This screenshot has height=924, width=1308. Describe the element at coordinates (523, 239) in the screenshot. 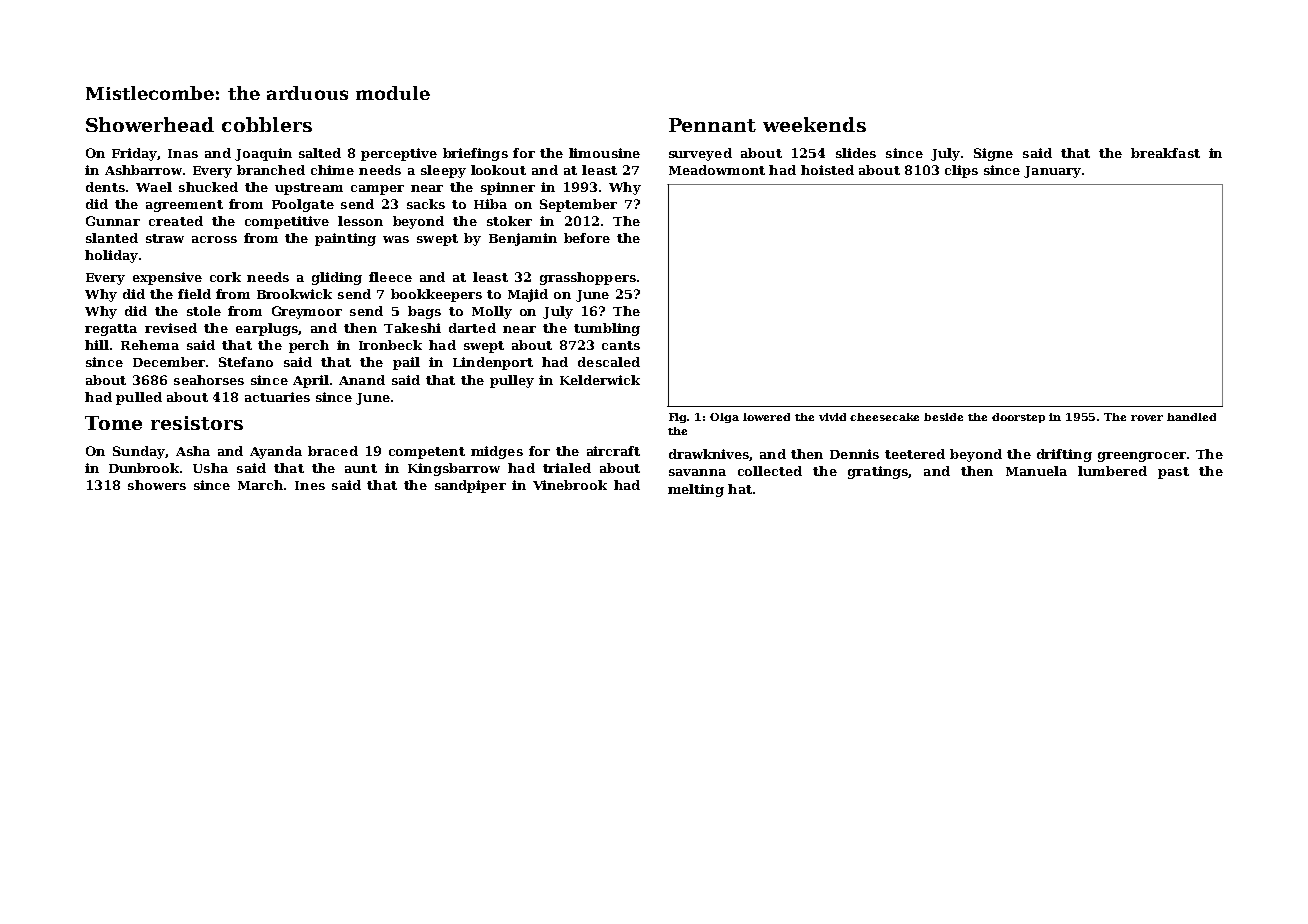

I see `Benjamin` at that location.
